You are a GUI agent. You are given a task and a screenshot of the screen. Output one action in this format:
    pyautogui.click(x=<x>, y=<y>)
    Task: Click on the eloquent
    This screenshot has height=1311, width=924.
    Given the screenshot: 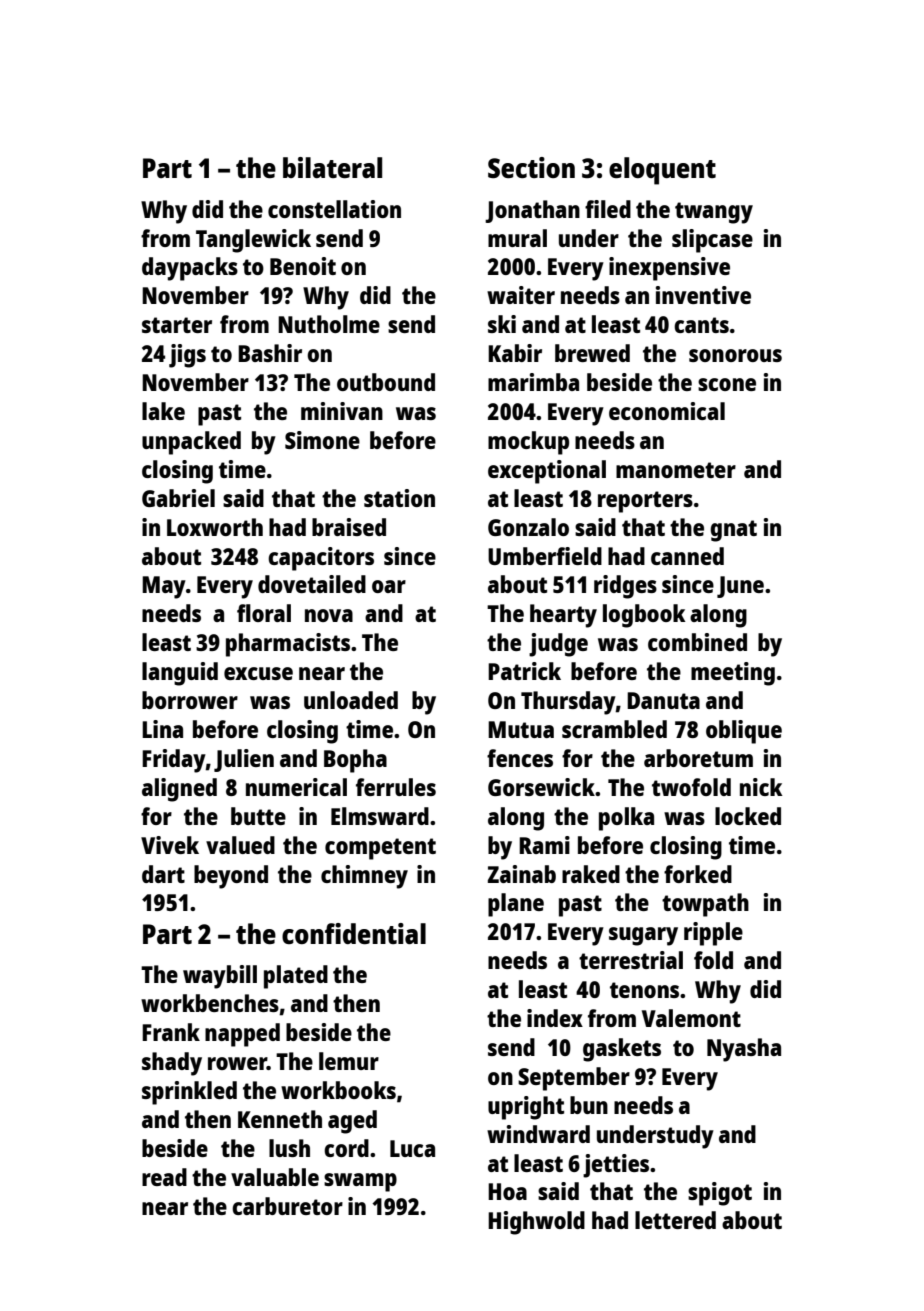 What is the action you would take?
    pyautogui.click(x=662, y=171)
